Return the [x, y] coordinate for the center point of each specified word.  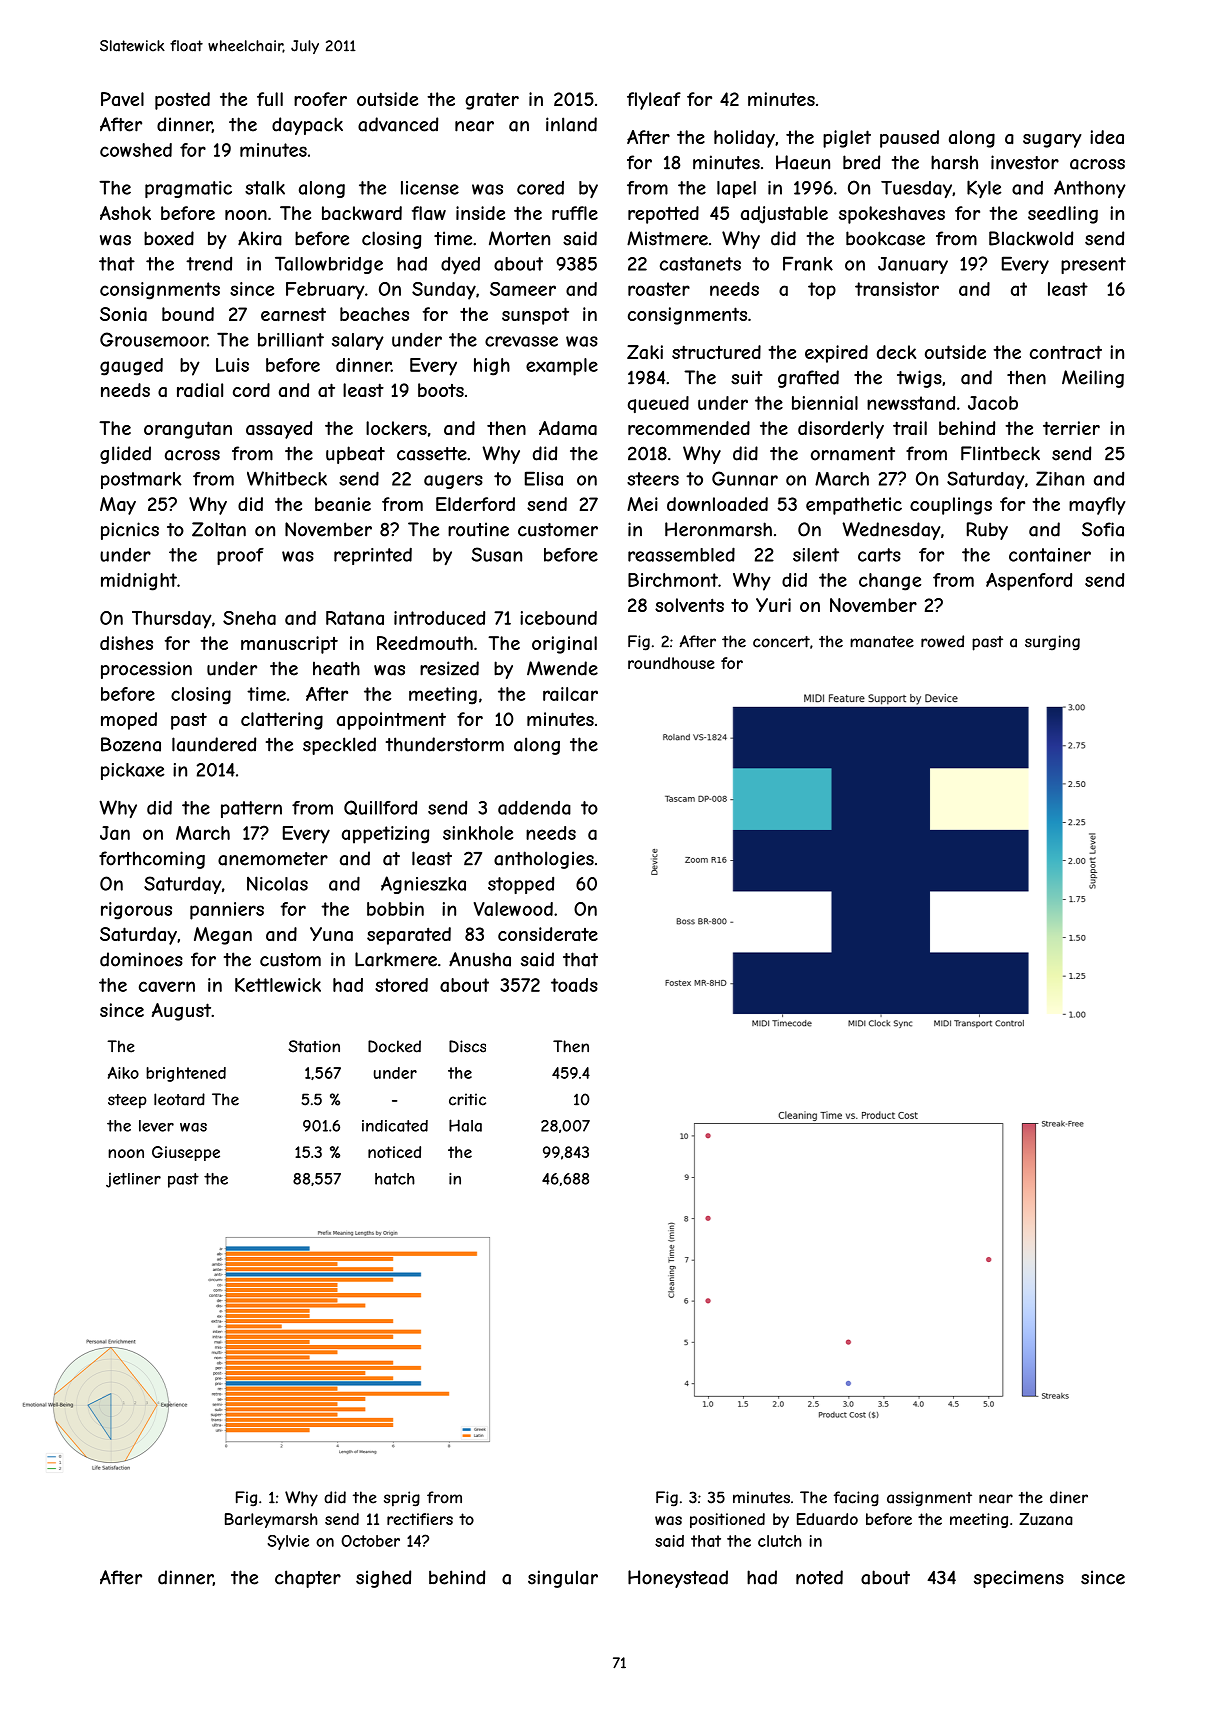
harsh [954, 162]
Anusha [480, 959]
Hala [465, 1125]
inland [571, 124]
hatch [395, 1179]
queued [658, 404]
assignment [929, 1499]
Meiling [1093, 379]
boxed [169, 238]
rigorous [136, 911]
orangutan [188, 430]
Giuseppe [186, 1153]
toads [574, 985]
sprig [402, 1499]
